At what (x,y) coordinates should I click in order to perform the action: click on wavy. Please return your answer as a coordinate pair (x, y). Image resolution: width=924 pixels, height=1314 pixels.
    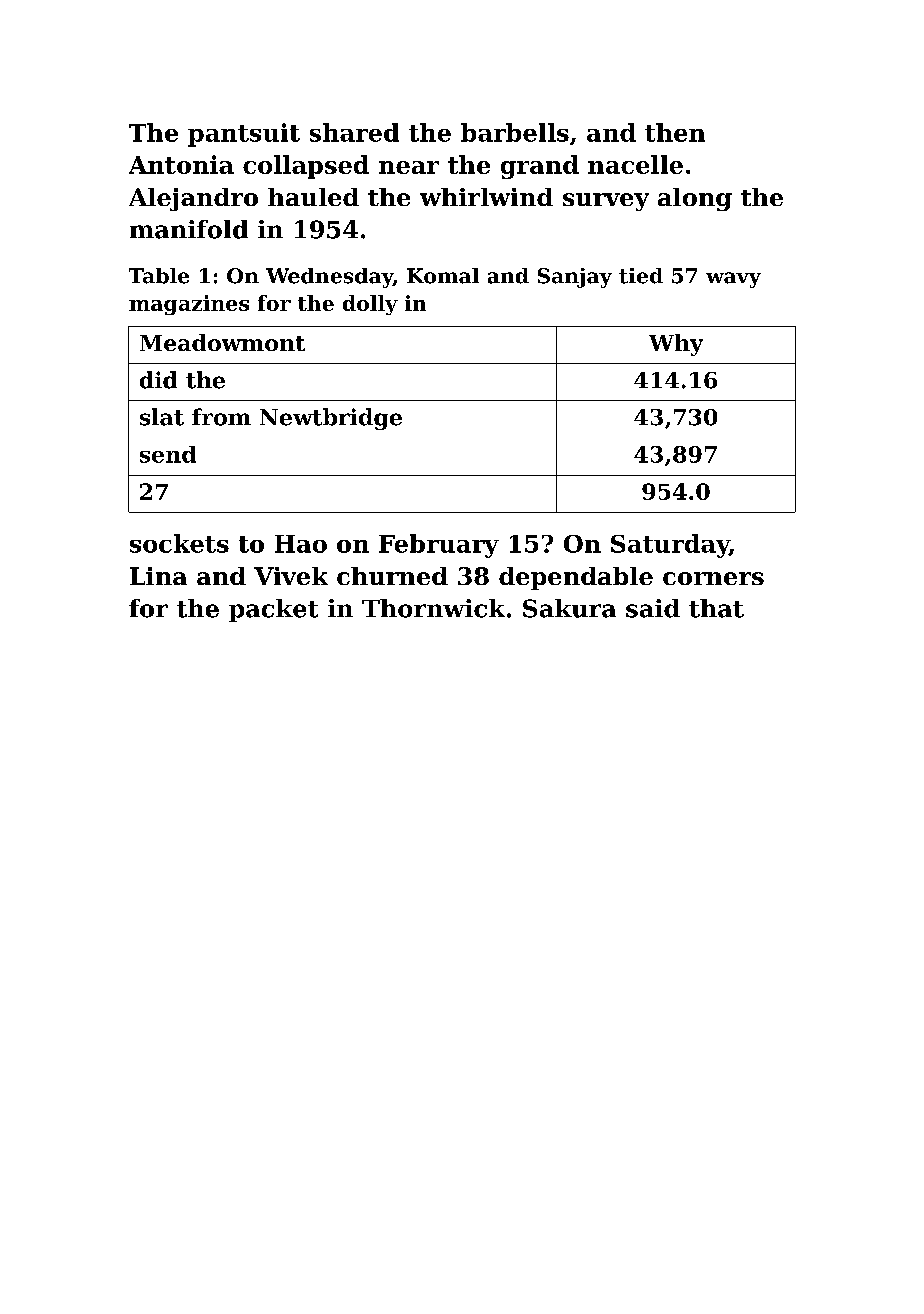
    Looking at the image, I should click on (733, 280).
